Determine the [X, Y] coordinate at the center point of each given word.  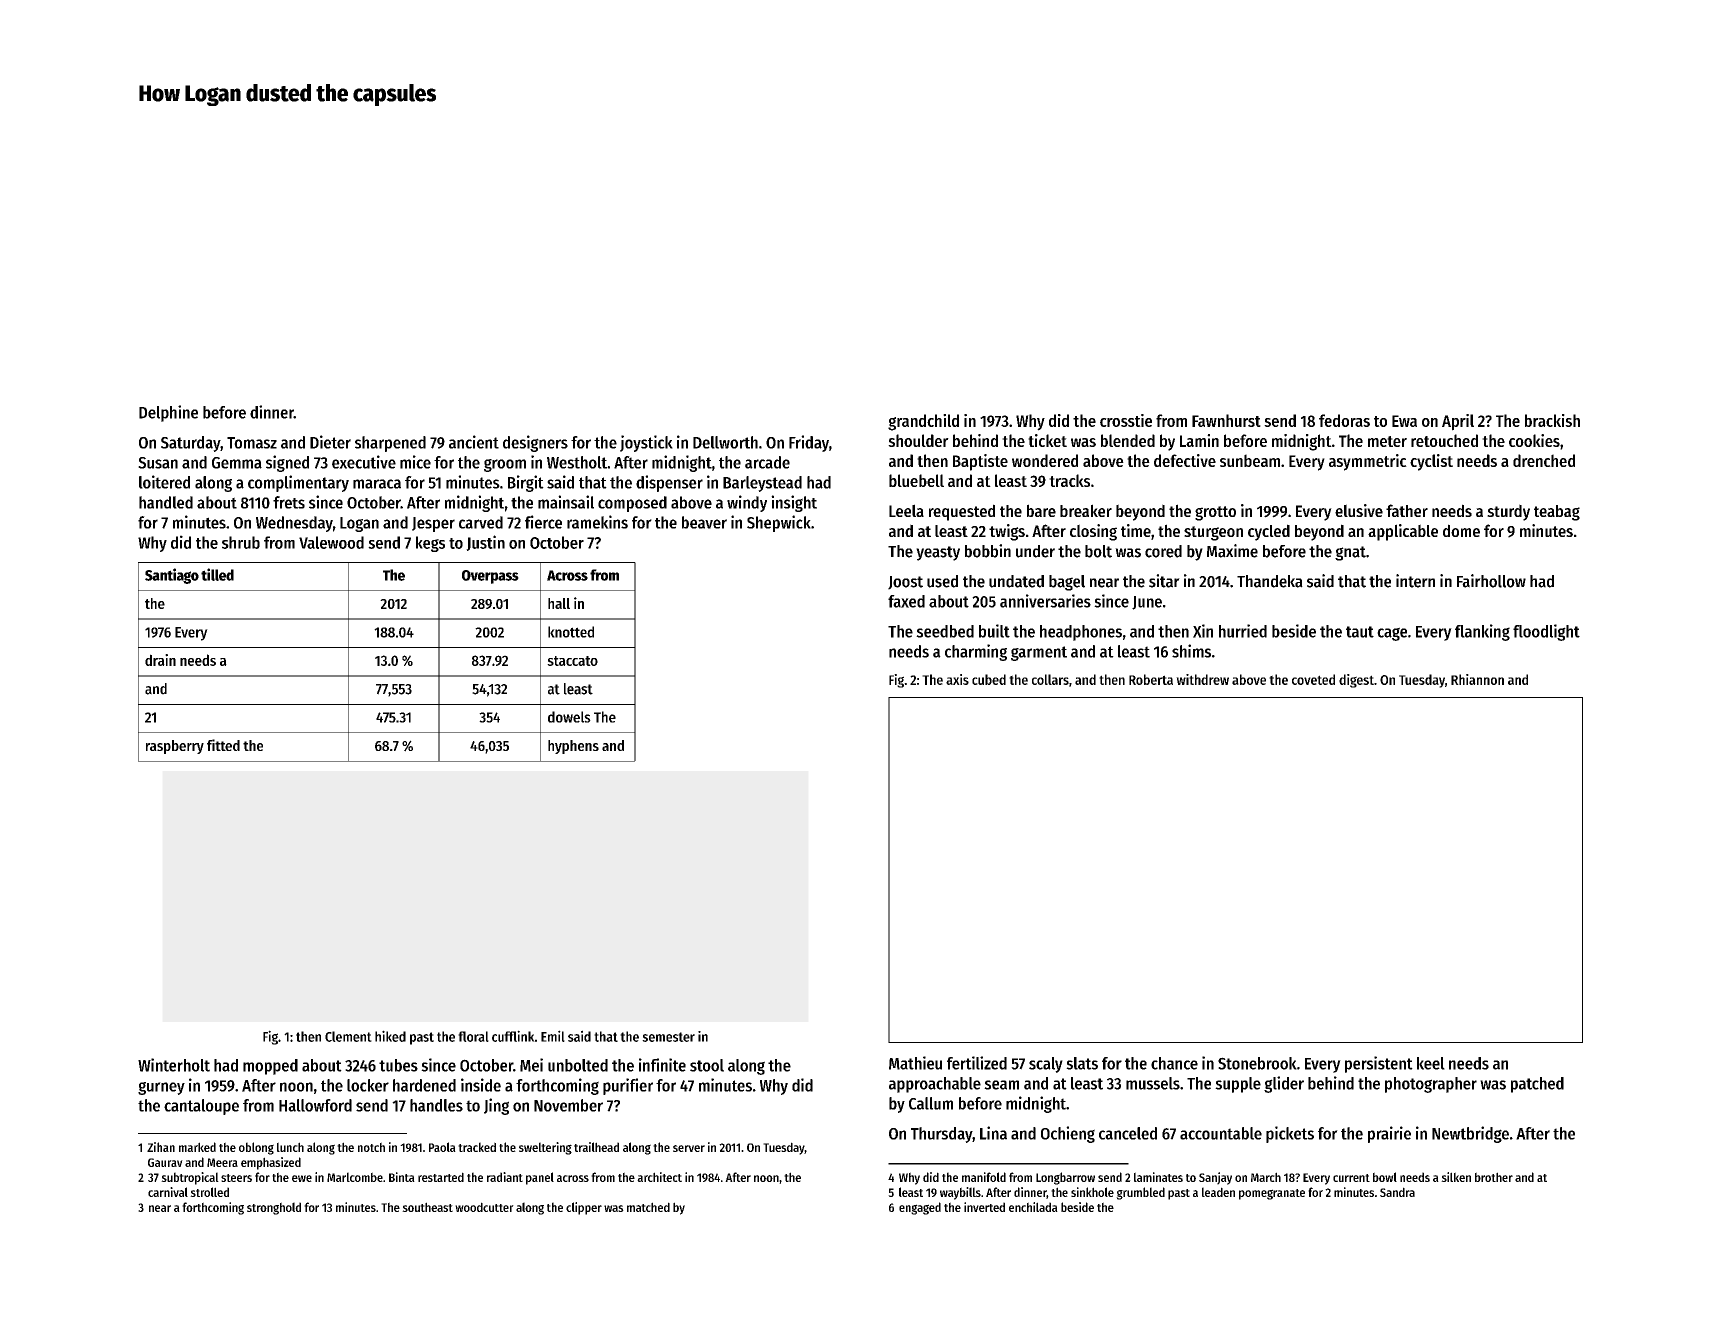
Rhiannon [1477, 679]
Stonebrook [1257, 1063]
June [1147, 603]
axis [957, 679]
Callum [931, 1103]
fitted [223, 745]
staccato [572, 661]
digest [1356, 681]
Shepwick [779, 523]
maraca [377, 484]
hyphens [573, 747]
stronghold [274, 1208]
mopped [270, 1067]
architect [659, 1177]
